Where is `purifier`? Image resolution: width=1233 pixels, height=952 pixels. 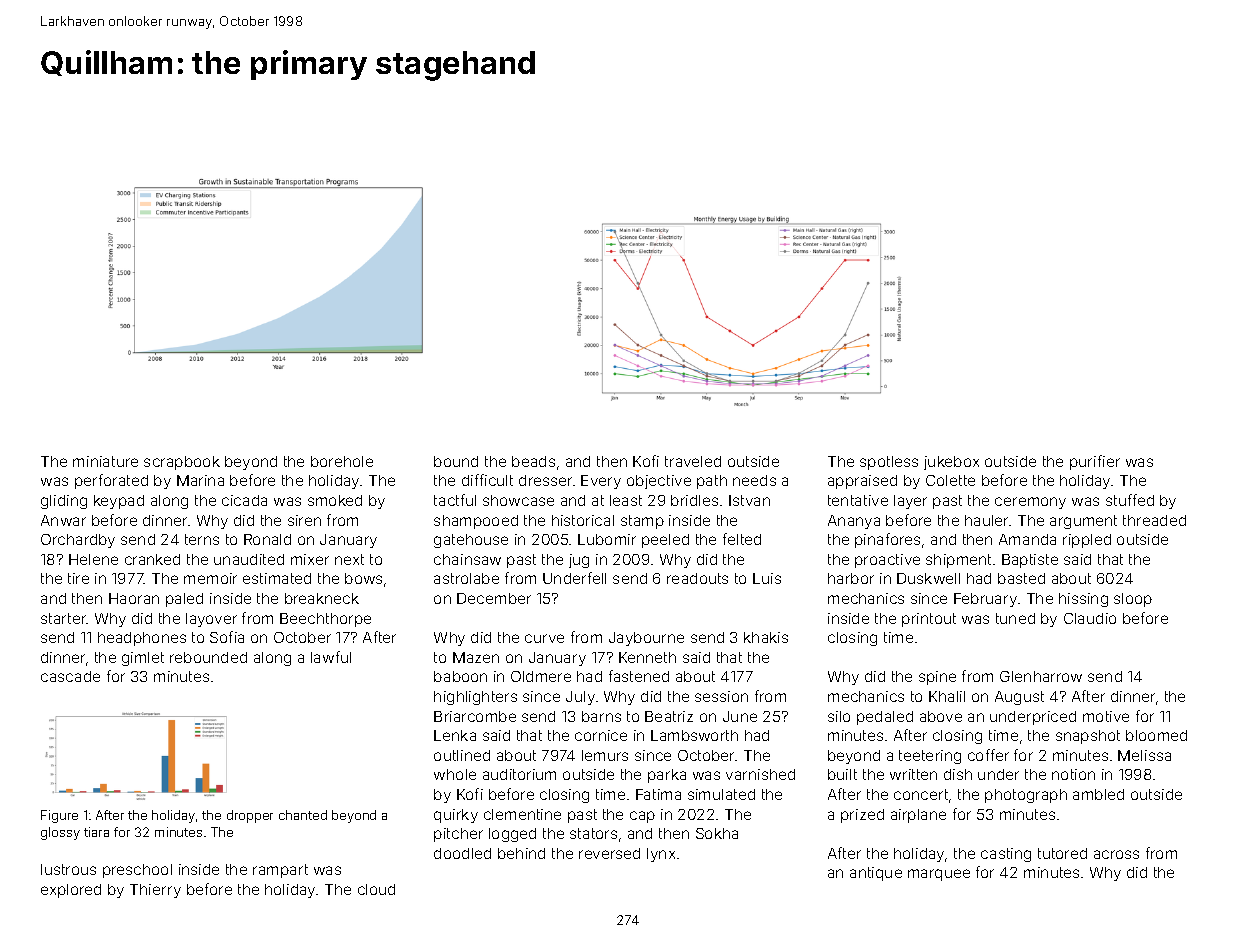
purifier is located at coordinates (1095, 462).
